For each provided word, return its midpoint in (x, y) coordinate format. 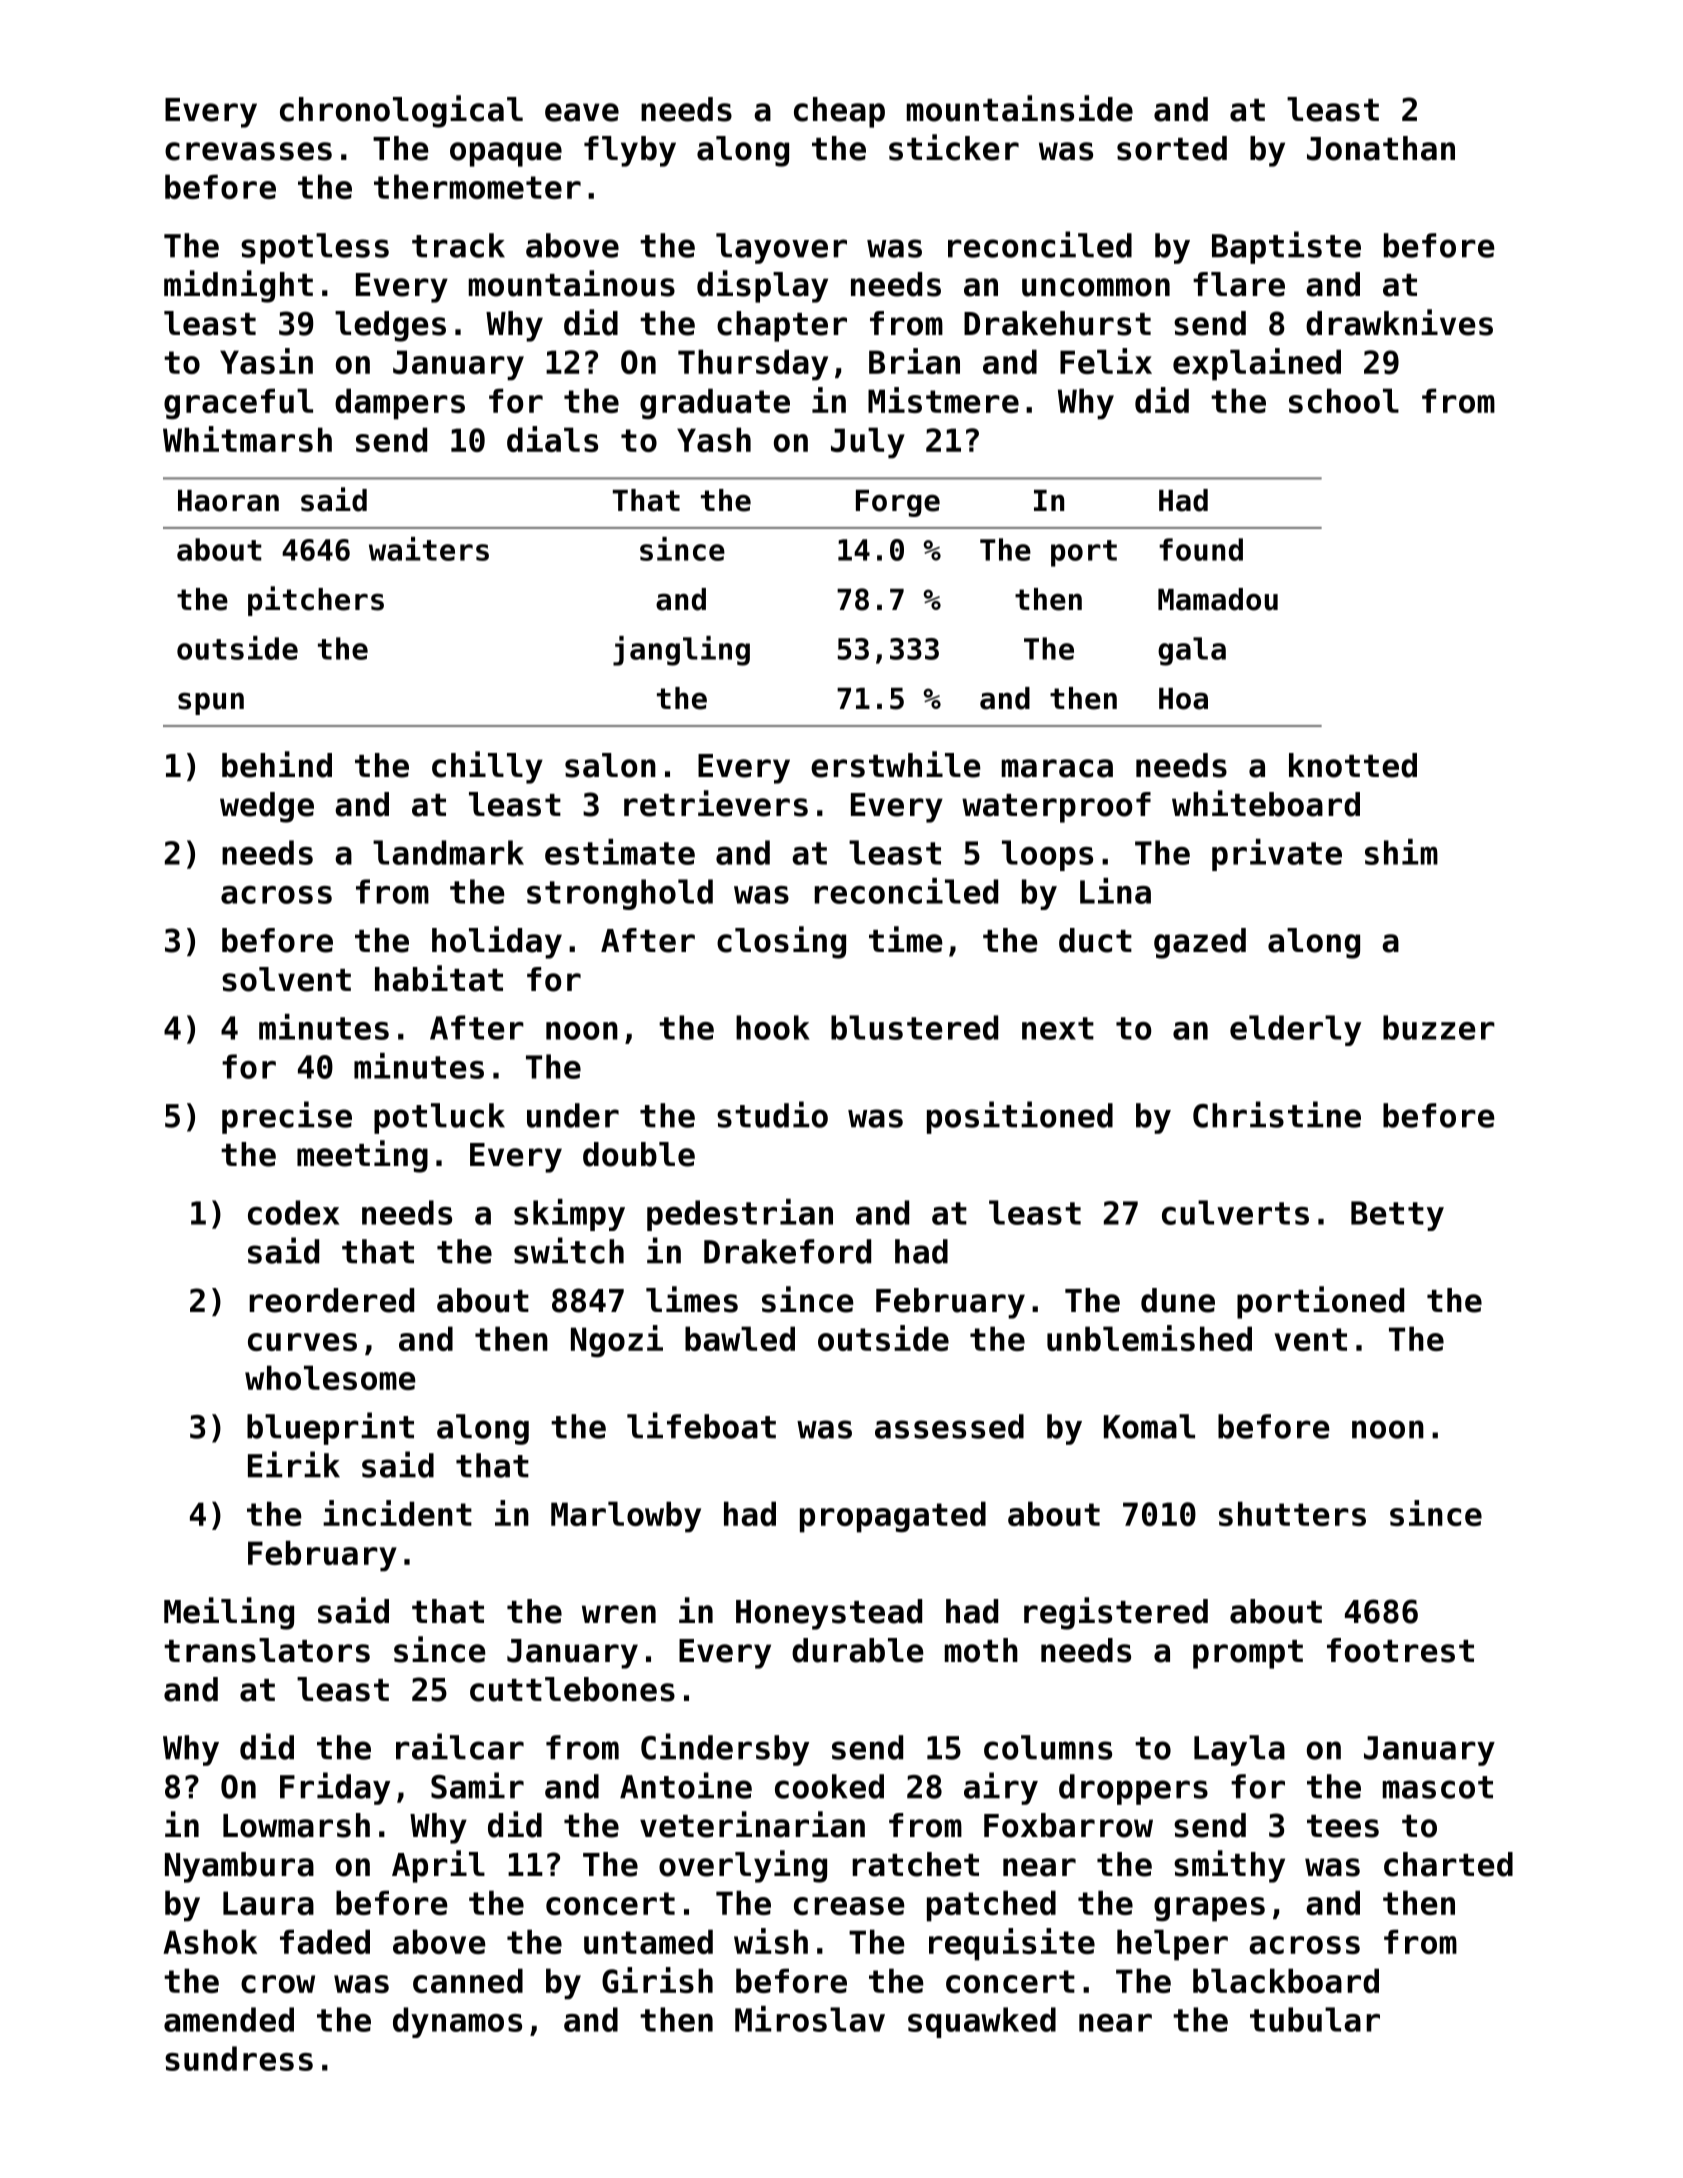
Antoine (686, 1785)
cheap (839, 112)
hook (773, 1027)
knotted (1353, 765)
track (458, 245)
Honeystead (829, 1614)
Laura (268, 1903)
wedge (267, 807)
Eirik (294, 1464)
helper (1172, 1945)
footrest (1400, 1650)
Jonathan (1381, 148)
